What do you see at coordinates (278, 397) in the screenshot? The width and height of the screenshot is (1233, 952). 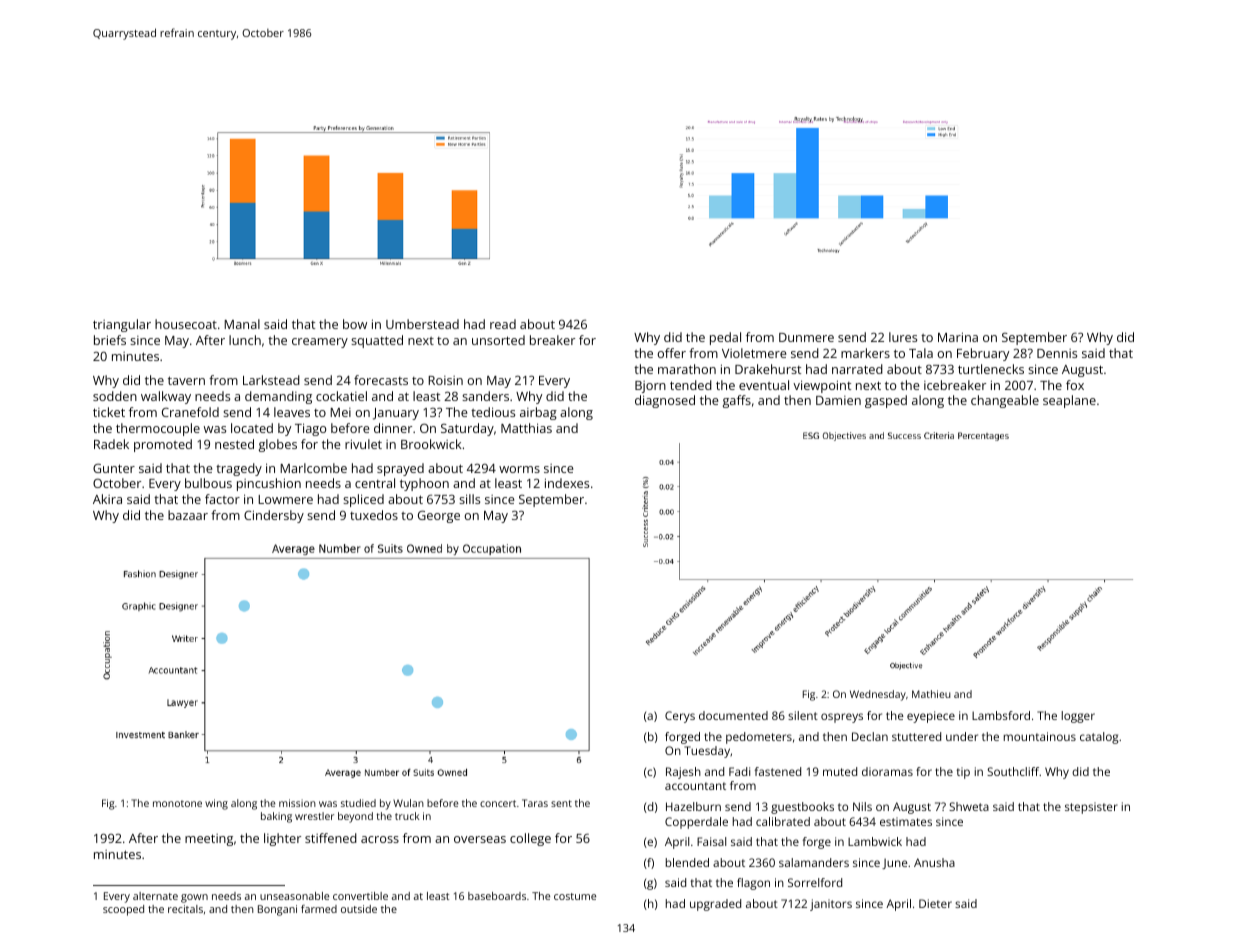 I see `demanding` at bounding box center [278, 397].
